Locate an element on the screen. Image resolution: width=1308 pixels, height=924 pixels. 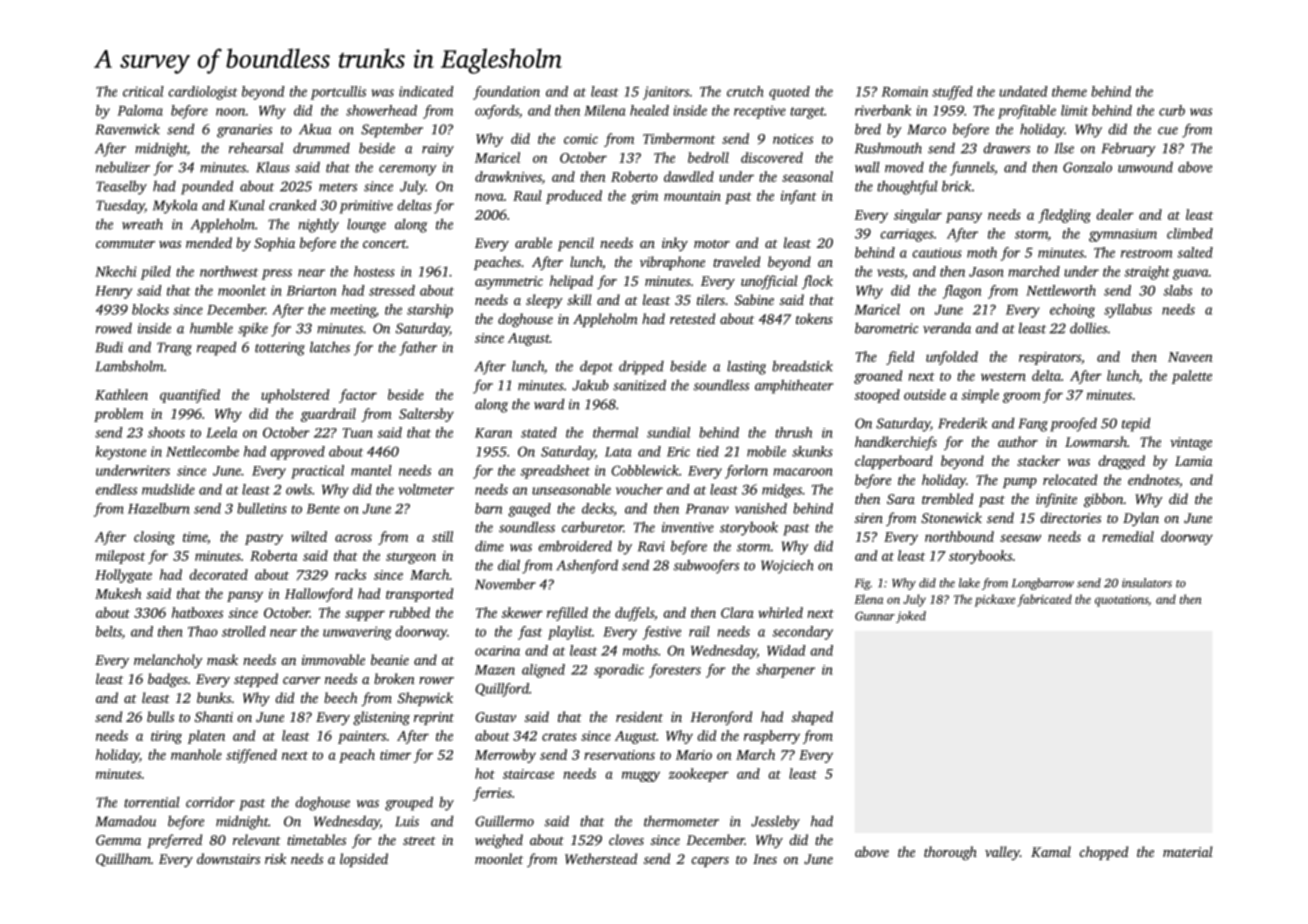
mask is located at coordinates (222, 659).
